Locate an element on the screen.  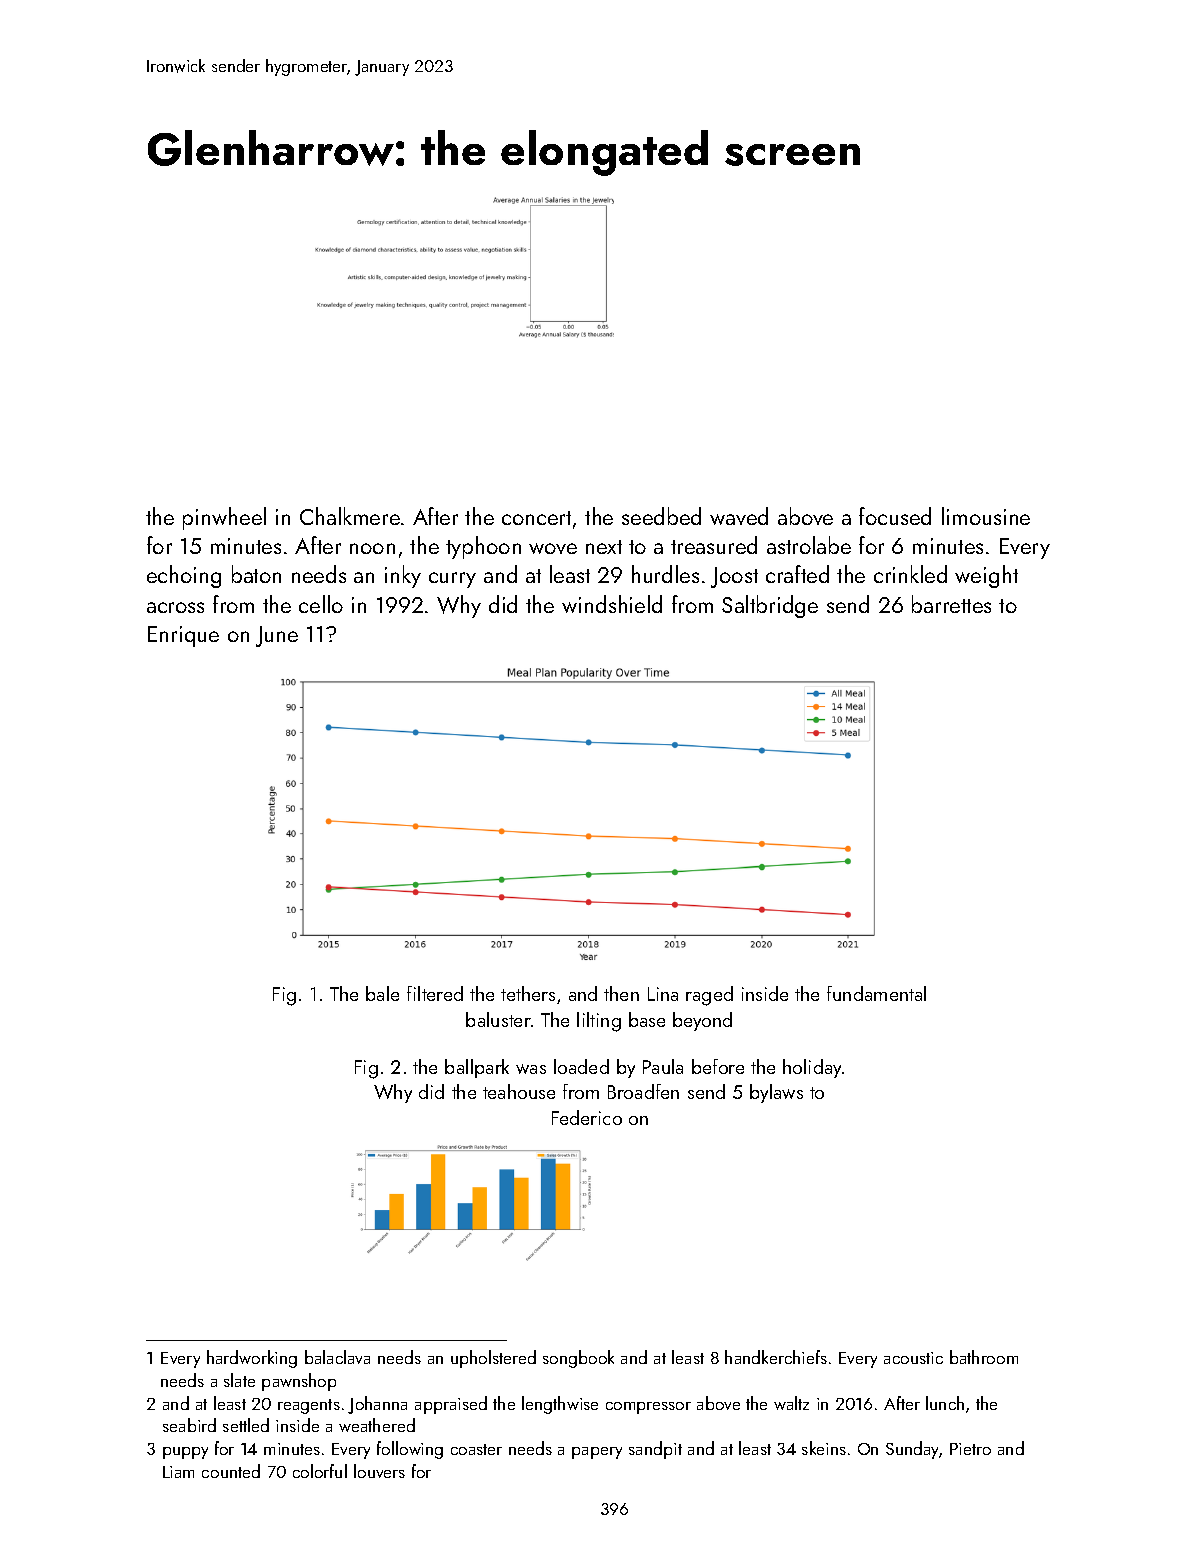
sandpit is located at coordinates (655, 1450).
